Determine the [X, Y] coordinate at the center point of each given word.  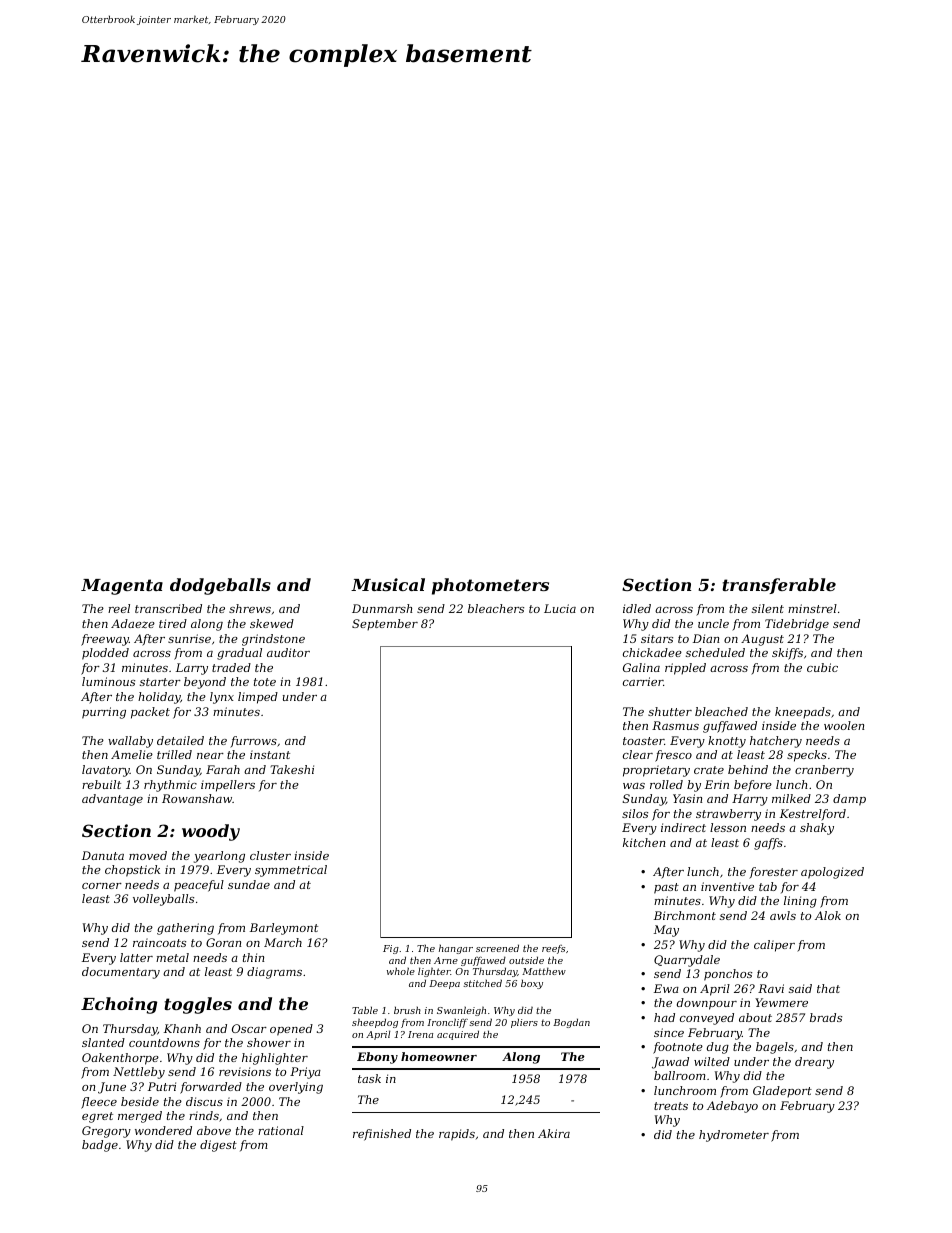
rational [281, 1130]
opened [291, 1030]
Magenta [122, 587]
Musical [388, 584]
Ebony [377, 1058]
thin [253, 957]
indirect [683, 827]
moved [148, 855]
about [755, 1017]
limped [258, 698]
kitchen [644, 842]
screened [497, 948]
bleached [721, 711]
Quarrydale [687, 961]
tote [265, 682]
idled [637, 608]
